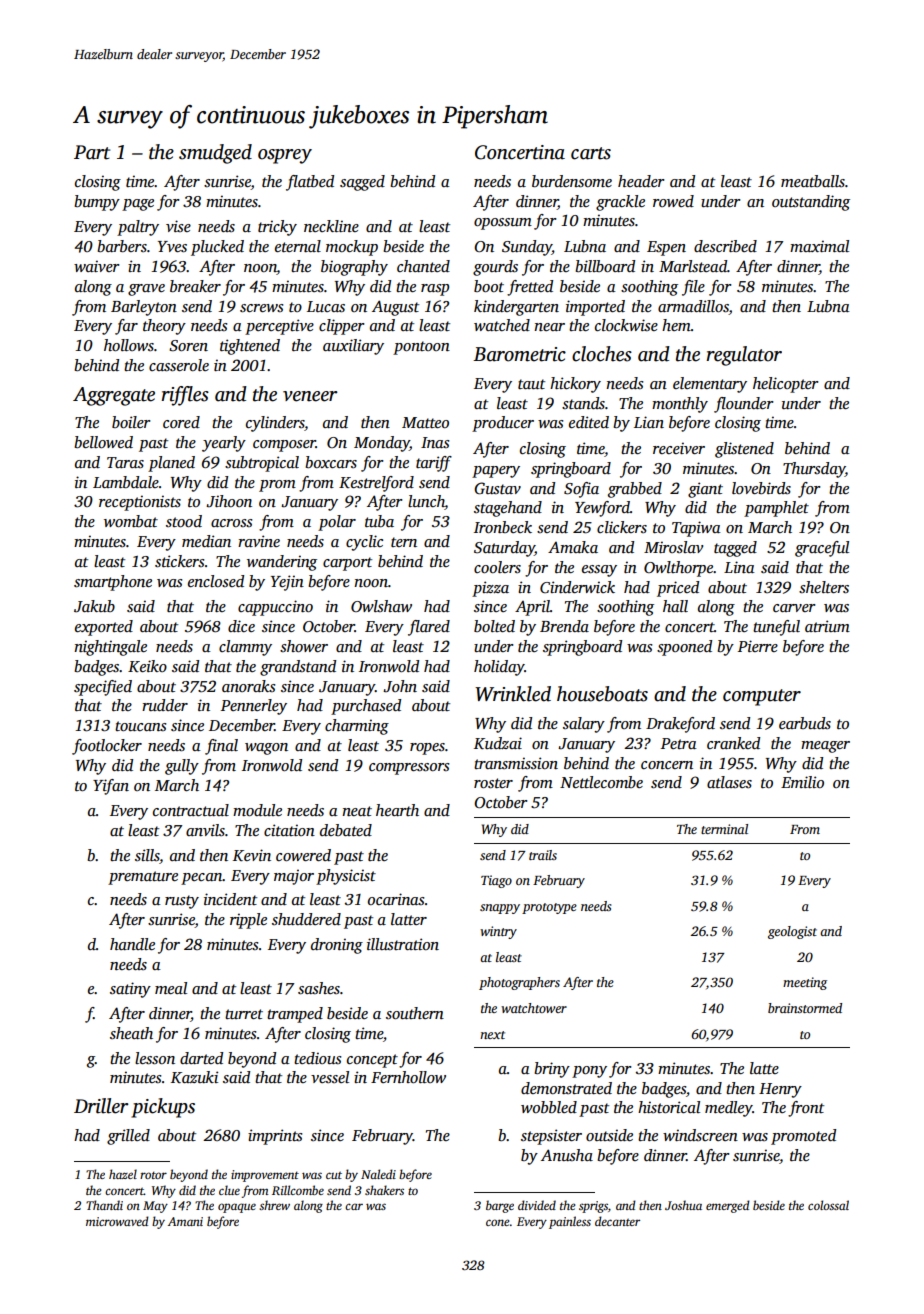 This page has width=924, height=1314. What do you see at coordinates (111, 787) in the page?
I see `Yifan` at bounding box center [111, 787].
